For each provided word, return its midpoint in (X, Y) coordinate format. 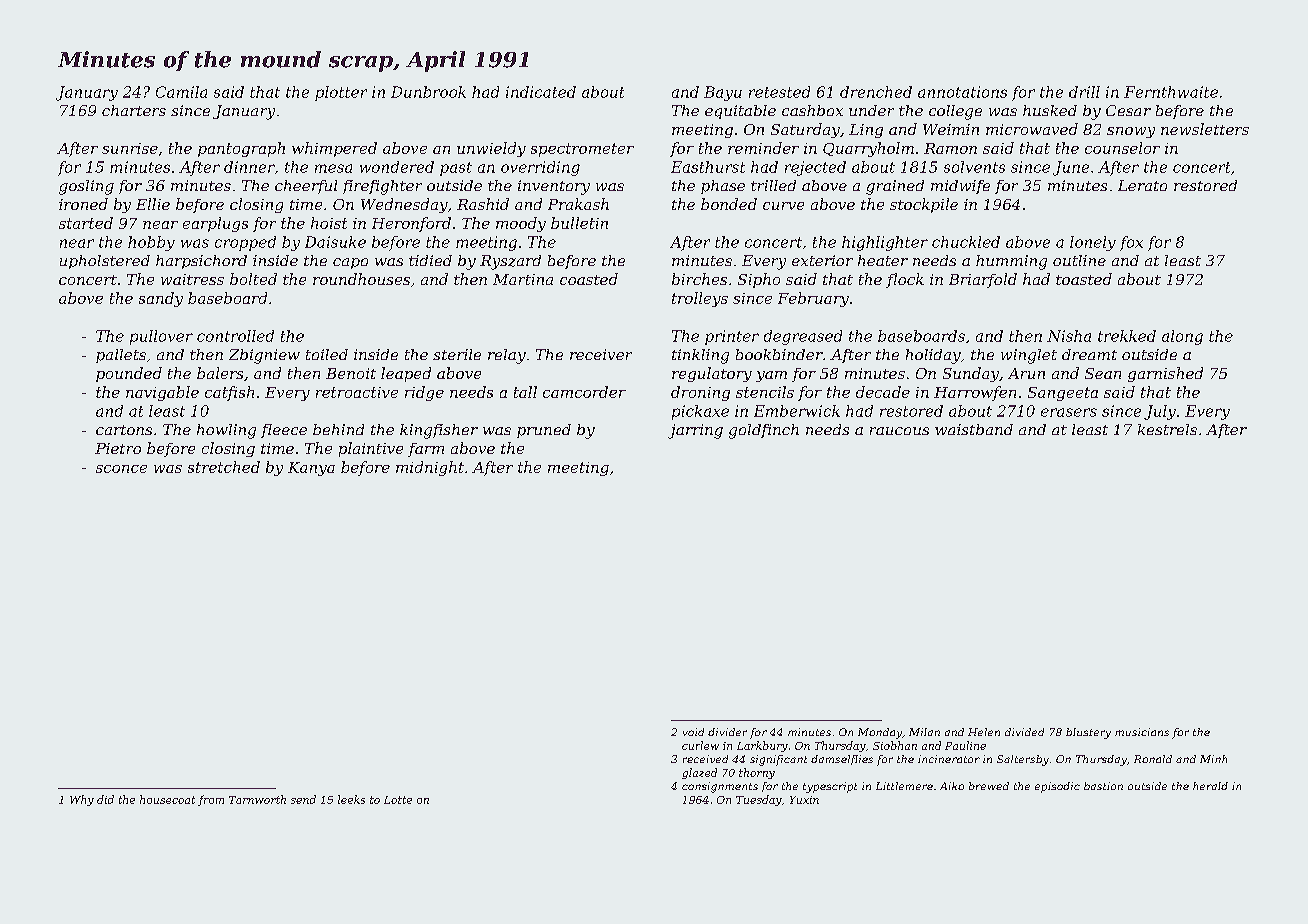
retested (779, 92)
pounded (129, 374)
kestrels (1167, 429)
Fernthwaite (1171, 92)
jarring (695, 431)
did (105, 799)
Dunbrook (428, 92)
